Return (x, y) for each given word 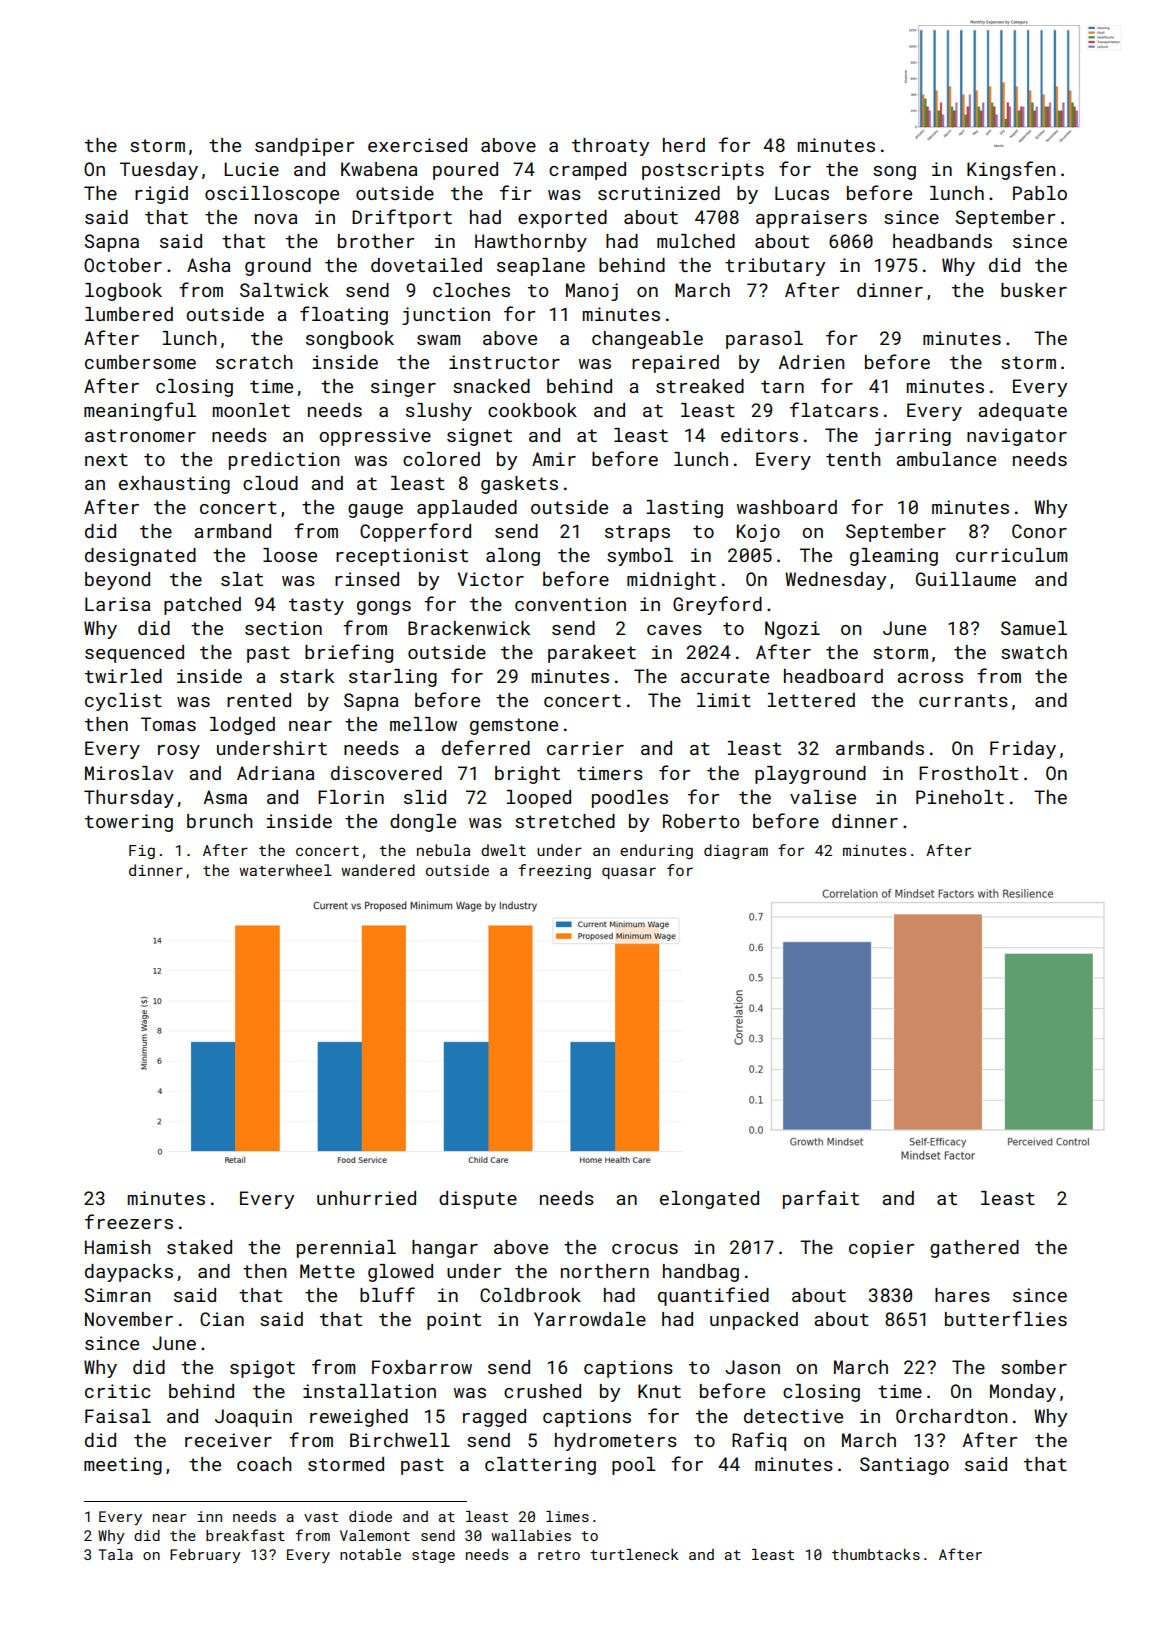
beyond (117, 581)
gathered (974, 1249)
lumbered (129, 314)
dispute (478, 1200)
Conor (1039, 531)
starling (393, 678)
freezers (129, 1221)
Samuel (1034, 628)
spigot (262, 1369)
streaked (700, 386)
